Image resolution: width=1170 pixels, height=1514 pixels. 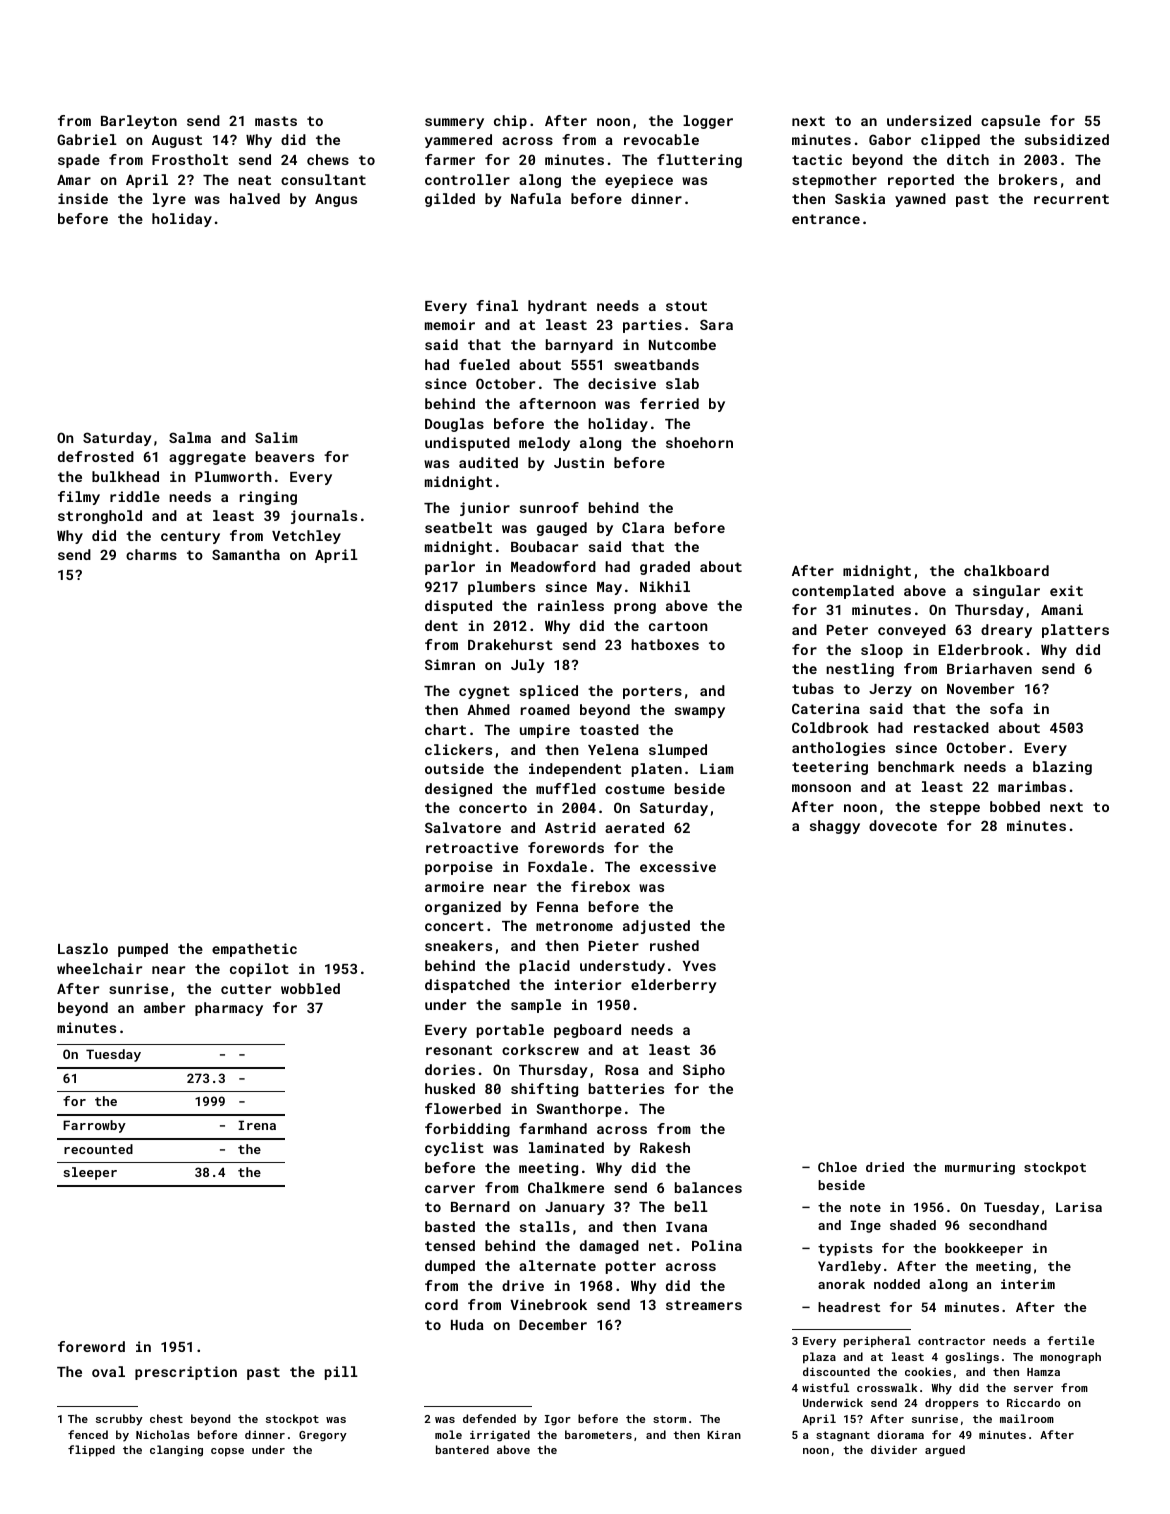 I want to click on oval, so click(x=108, y=1371).
